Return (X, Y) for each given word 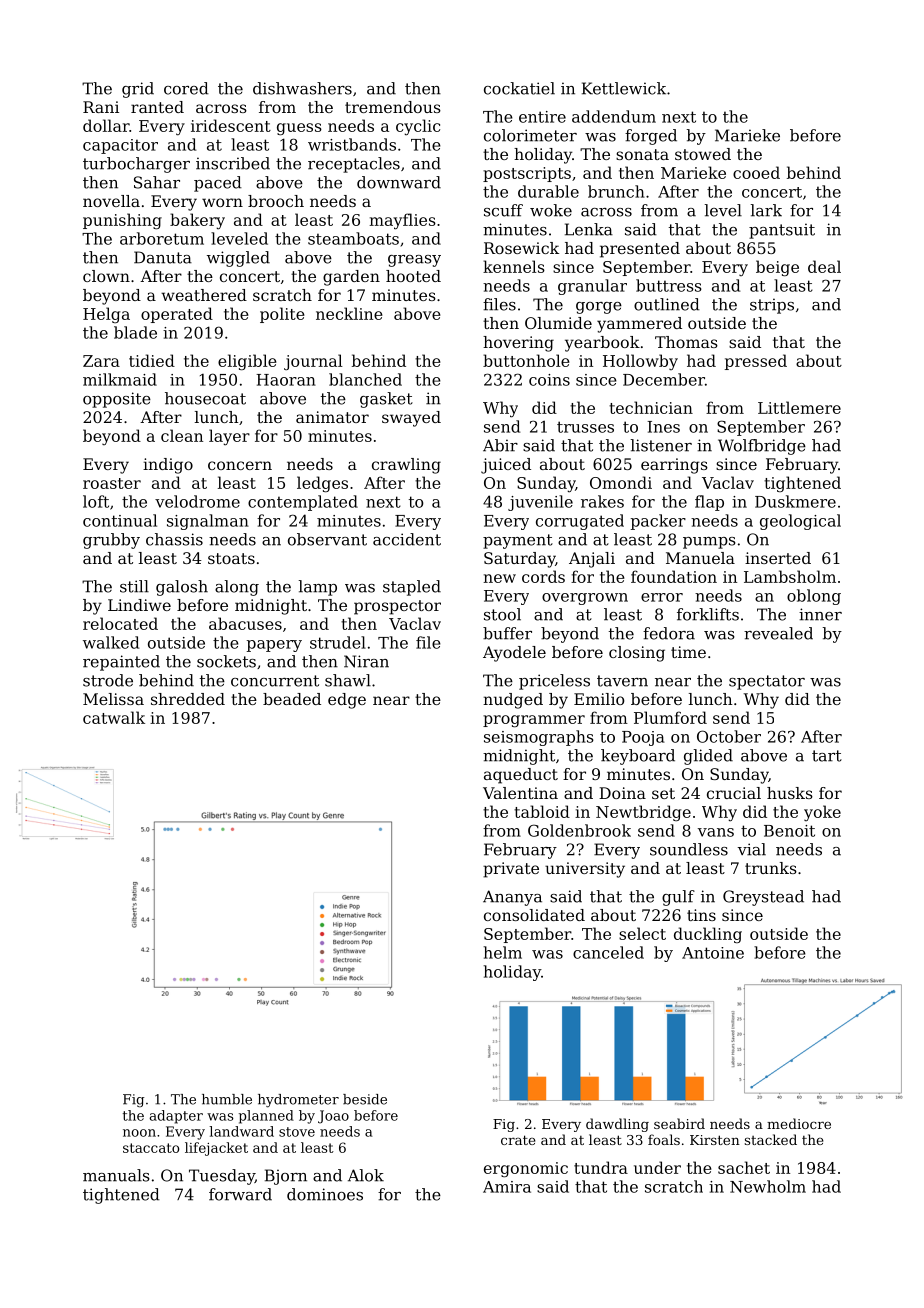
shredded (188, 699)
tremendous (393, 107)
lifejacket (216, 1149)
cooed (756, 172)
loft (96, 501)
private (511, 870)
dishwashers (302, 88)
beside (365, 1099)
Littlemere (799, 407)
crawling (406, 466)
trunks (771, 868)
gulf (678, 898)
